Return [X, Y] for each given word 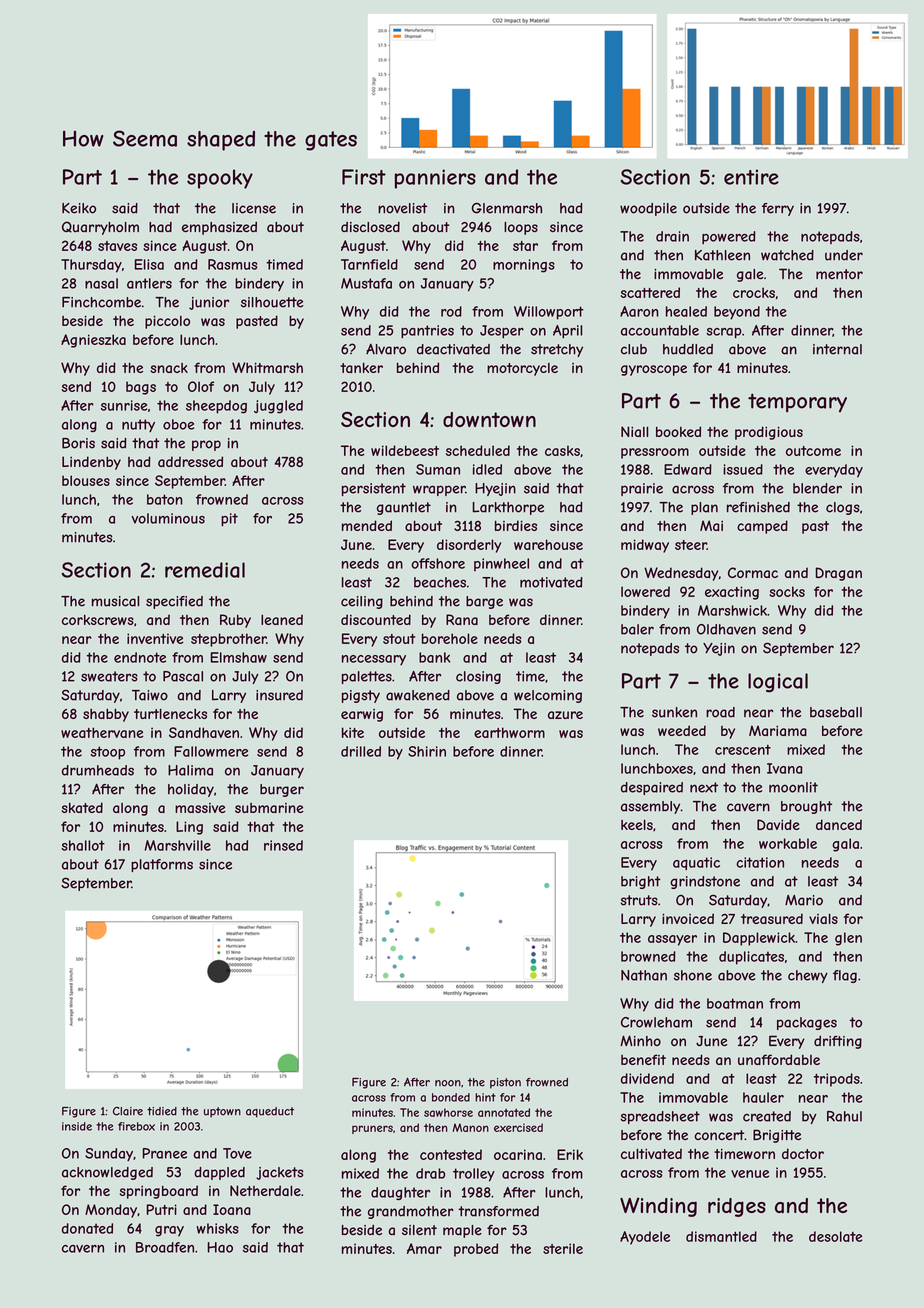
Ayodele [645, 1238]
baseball [836, 712]
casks [562, 450]
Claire [128, 1111]
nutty [138, 425]
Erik [570, 1154]
